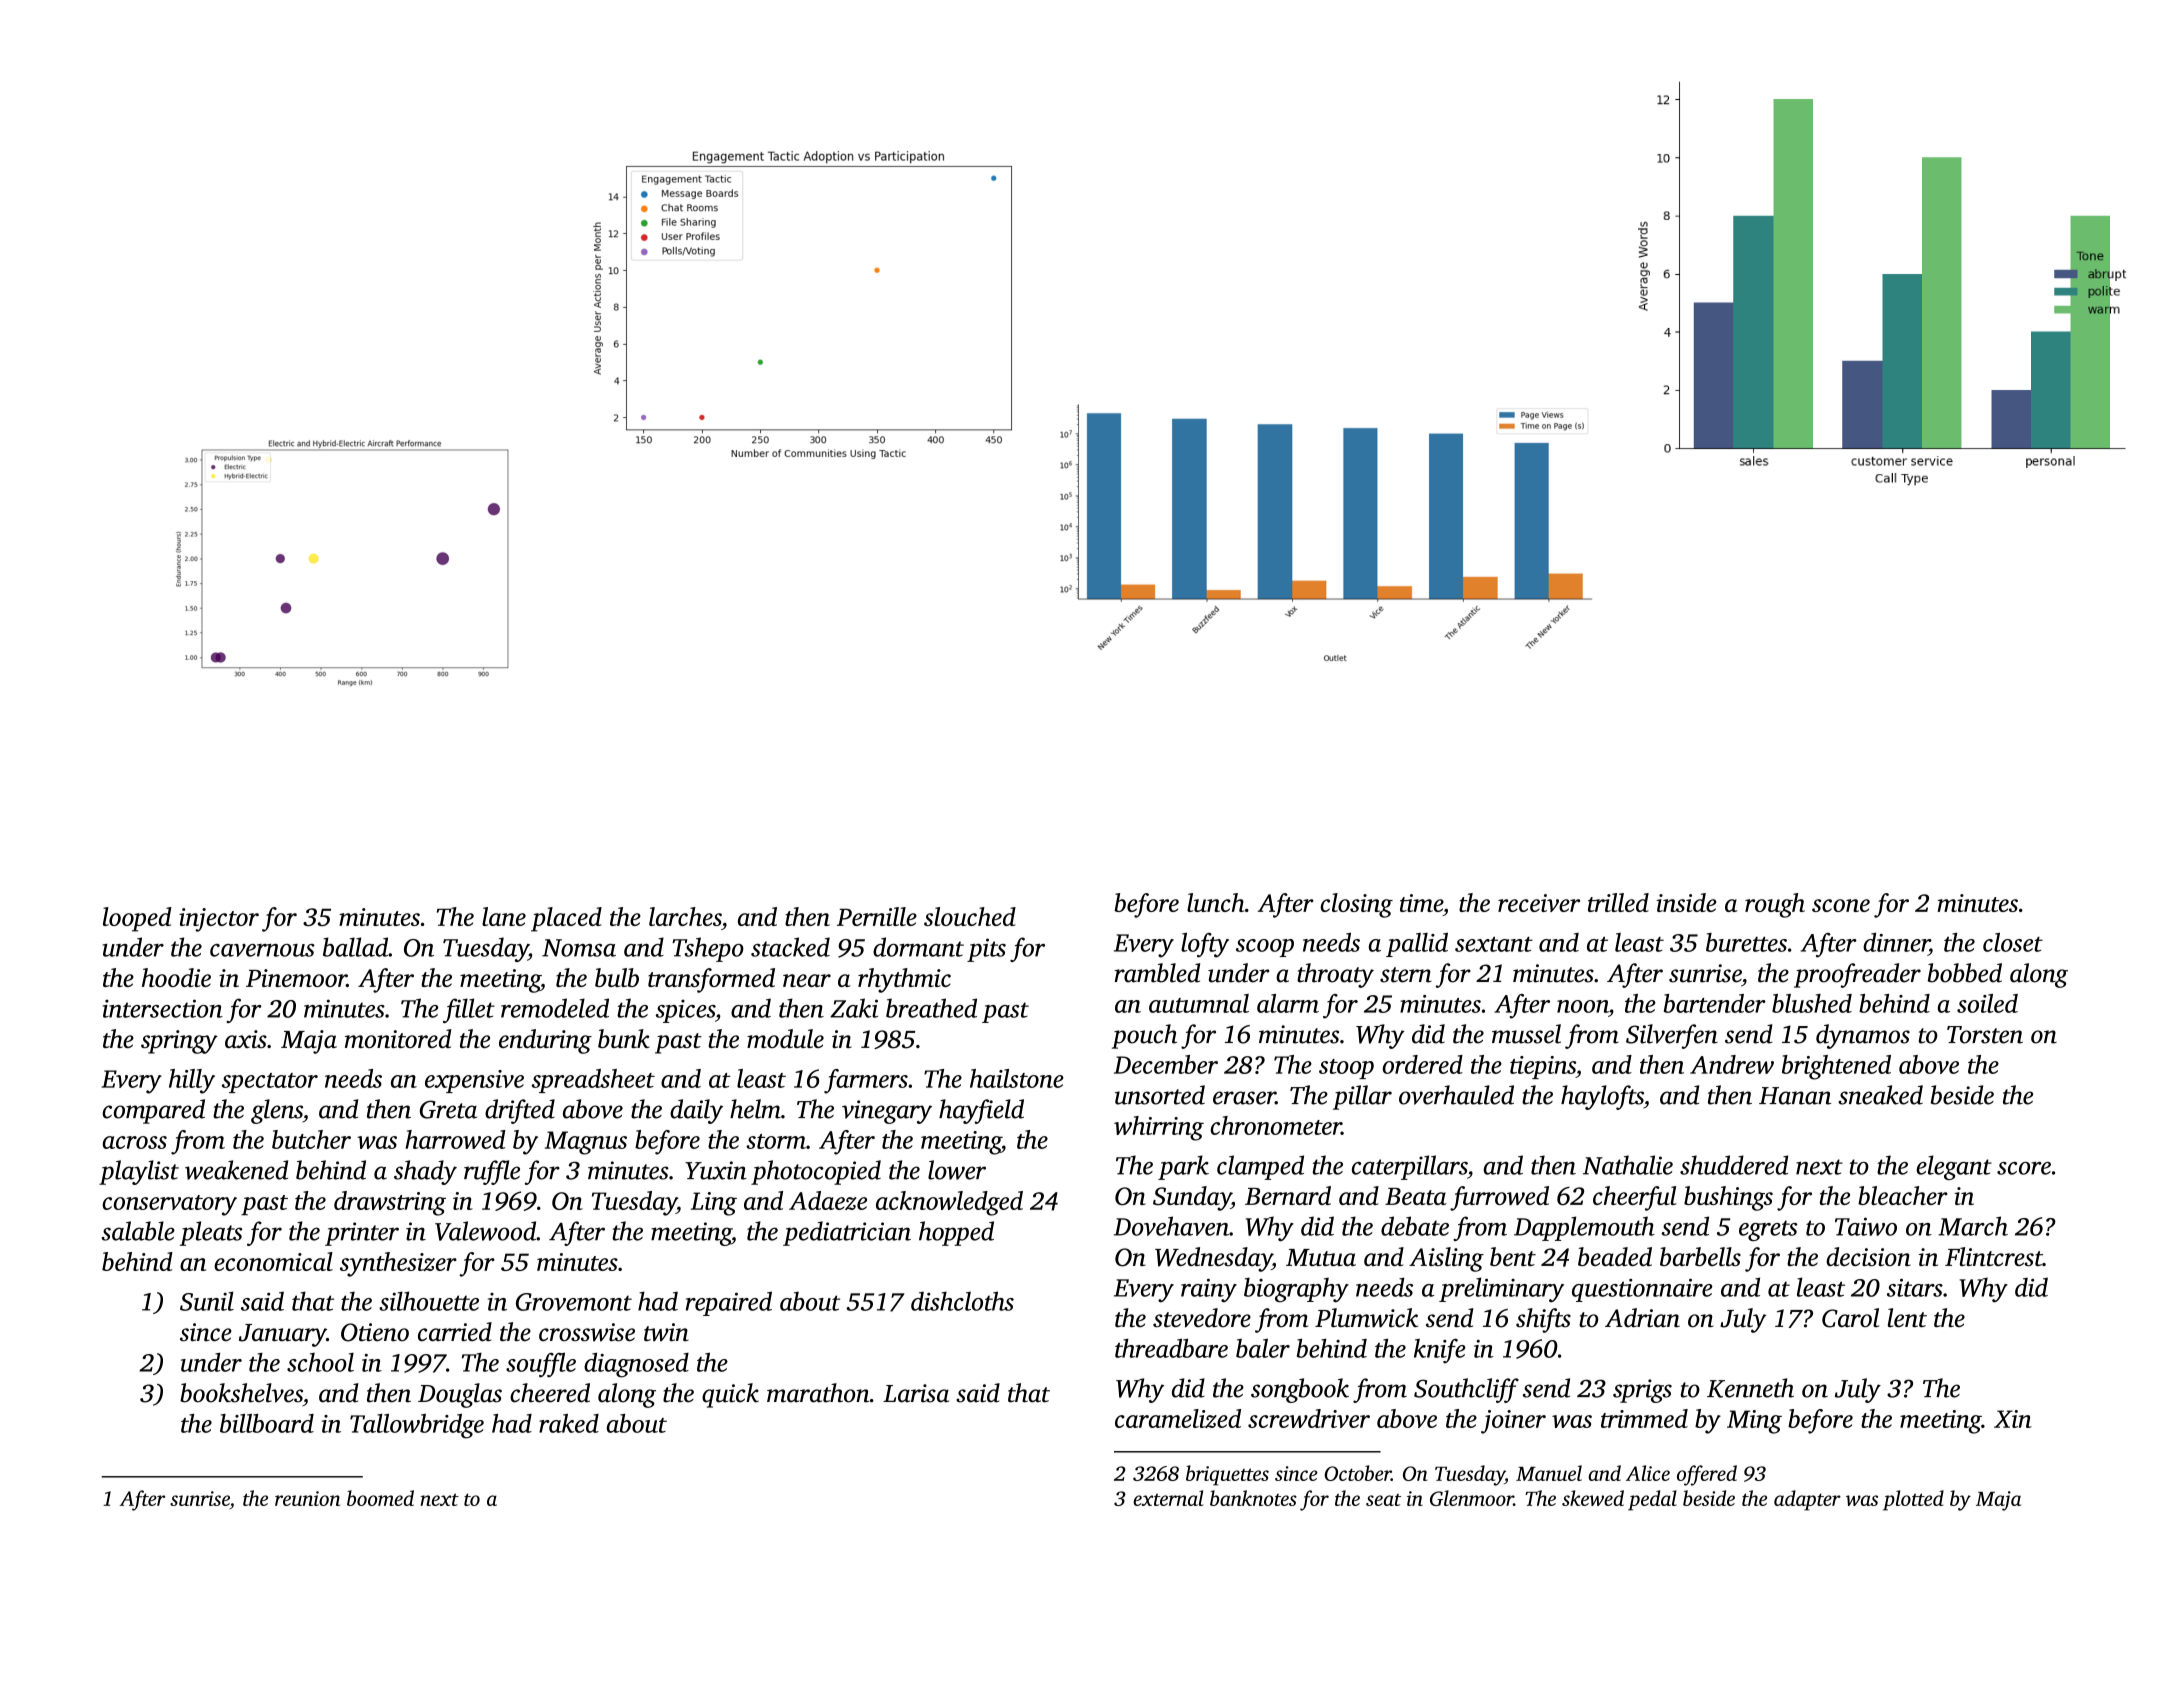 Image resolution: width=2178 pixels, height=1683 pixels. What do you see at coordinates (790, 947) in the page?
I see `stacked` at bounding box center [790, 947].
